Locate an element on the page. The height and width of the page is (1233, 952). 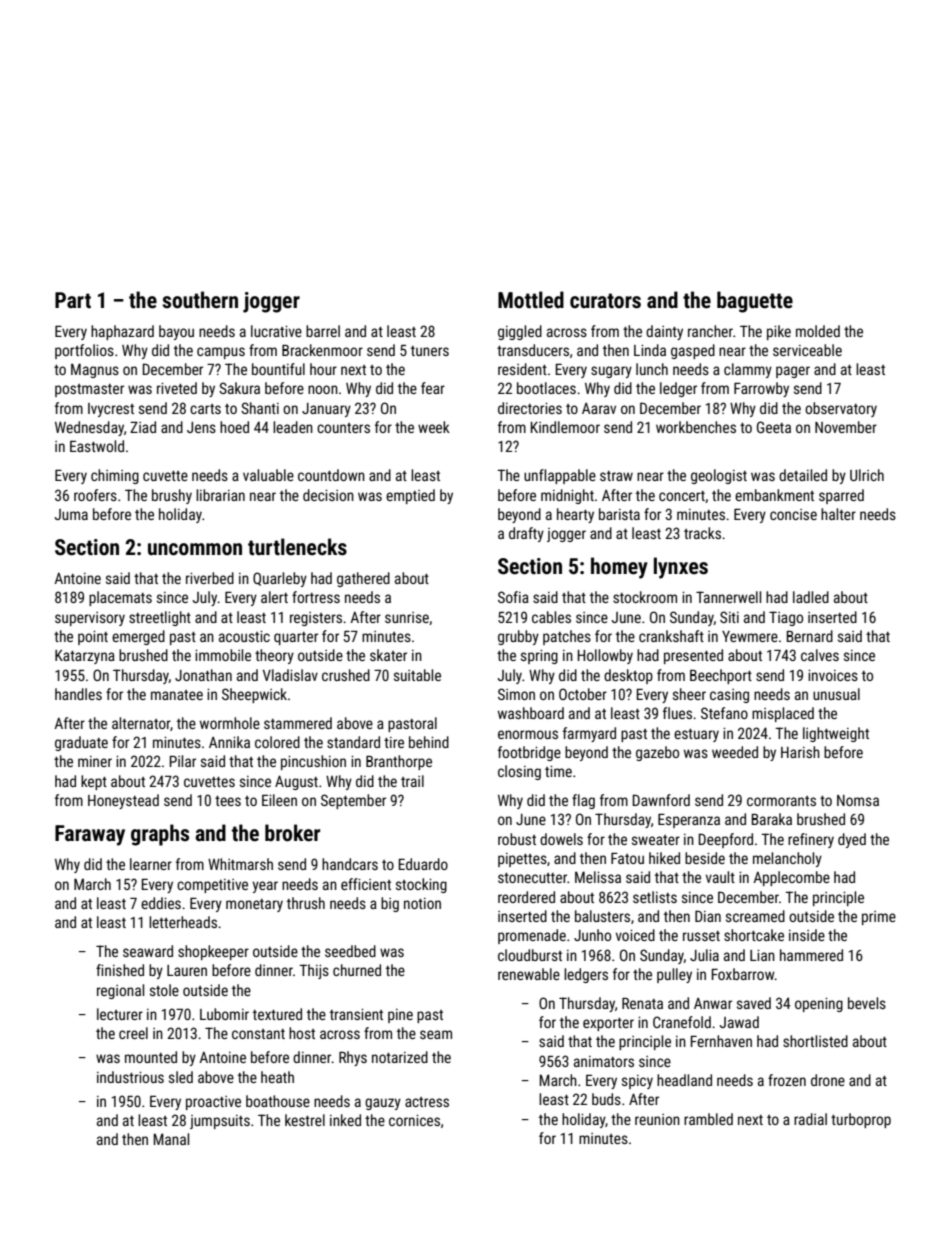
Geeta is located at coordinates (774, 427).
